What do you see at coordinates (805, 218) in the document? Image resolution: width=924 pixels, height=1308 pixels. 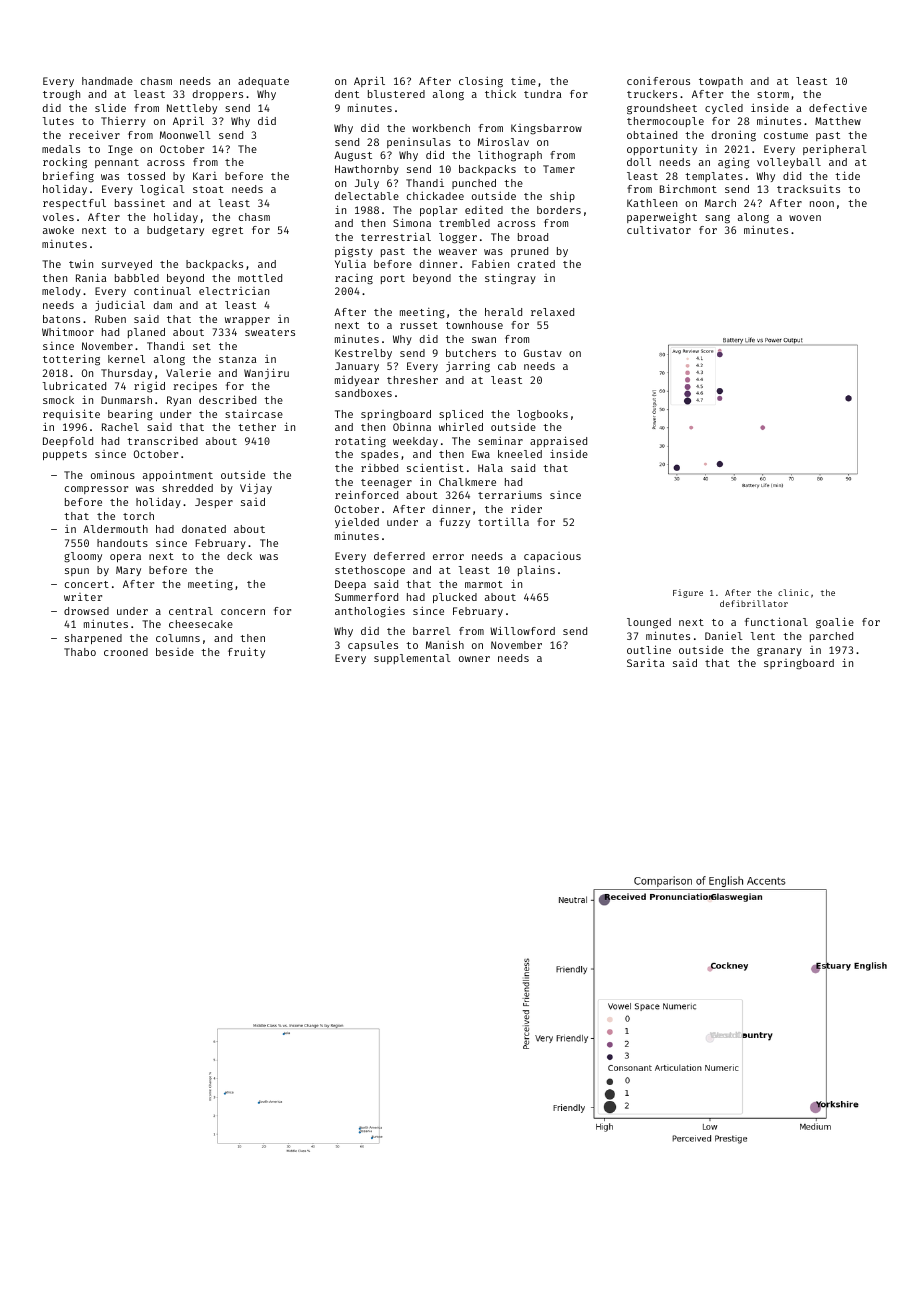 I see `woven` at bounding box center [805, 218].
